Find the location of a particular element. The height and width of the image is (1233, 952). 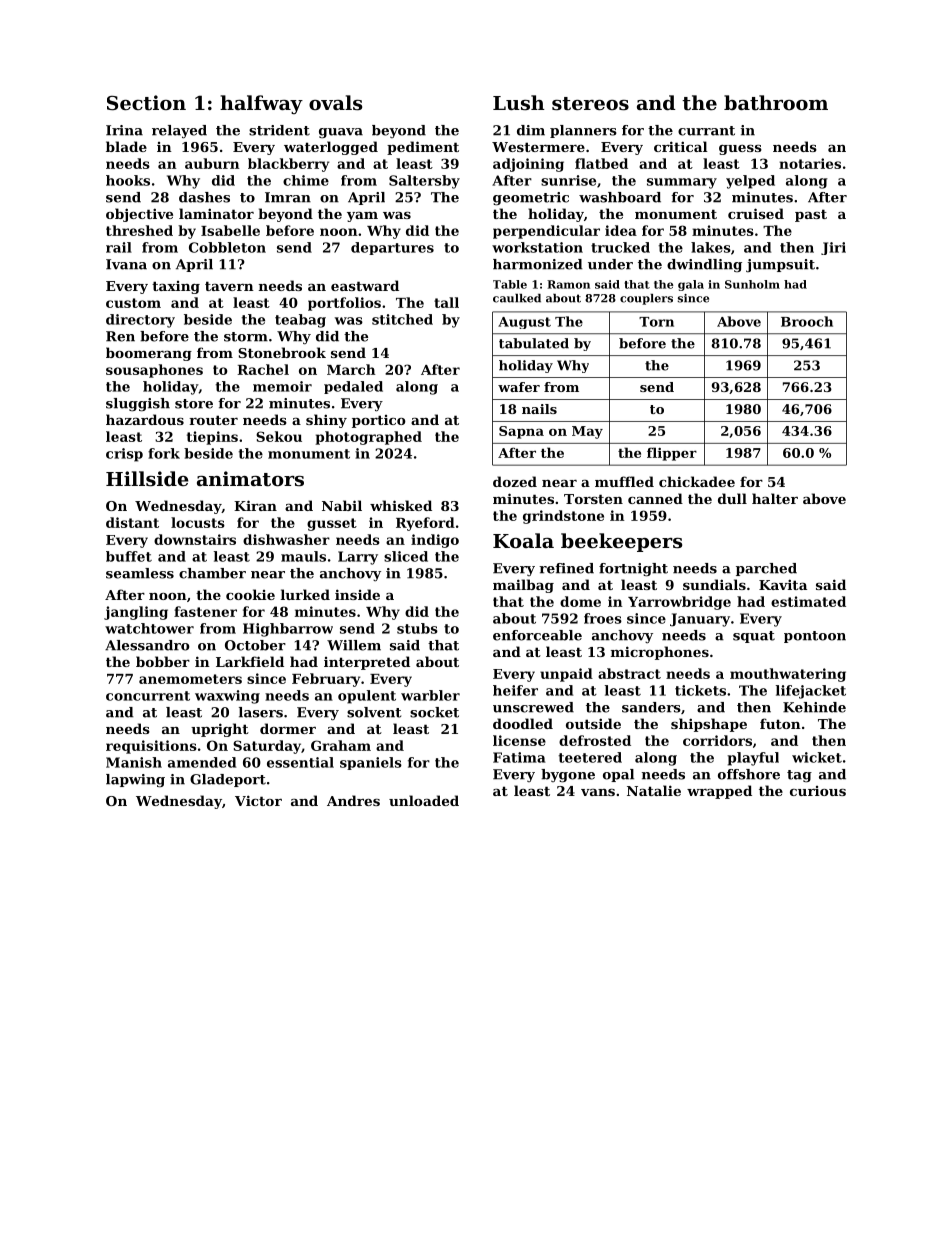

halter is located at coordinates (775, 498).
